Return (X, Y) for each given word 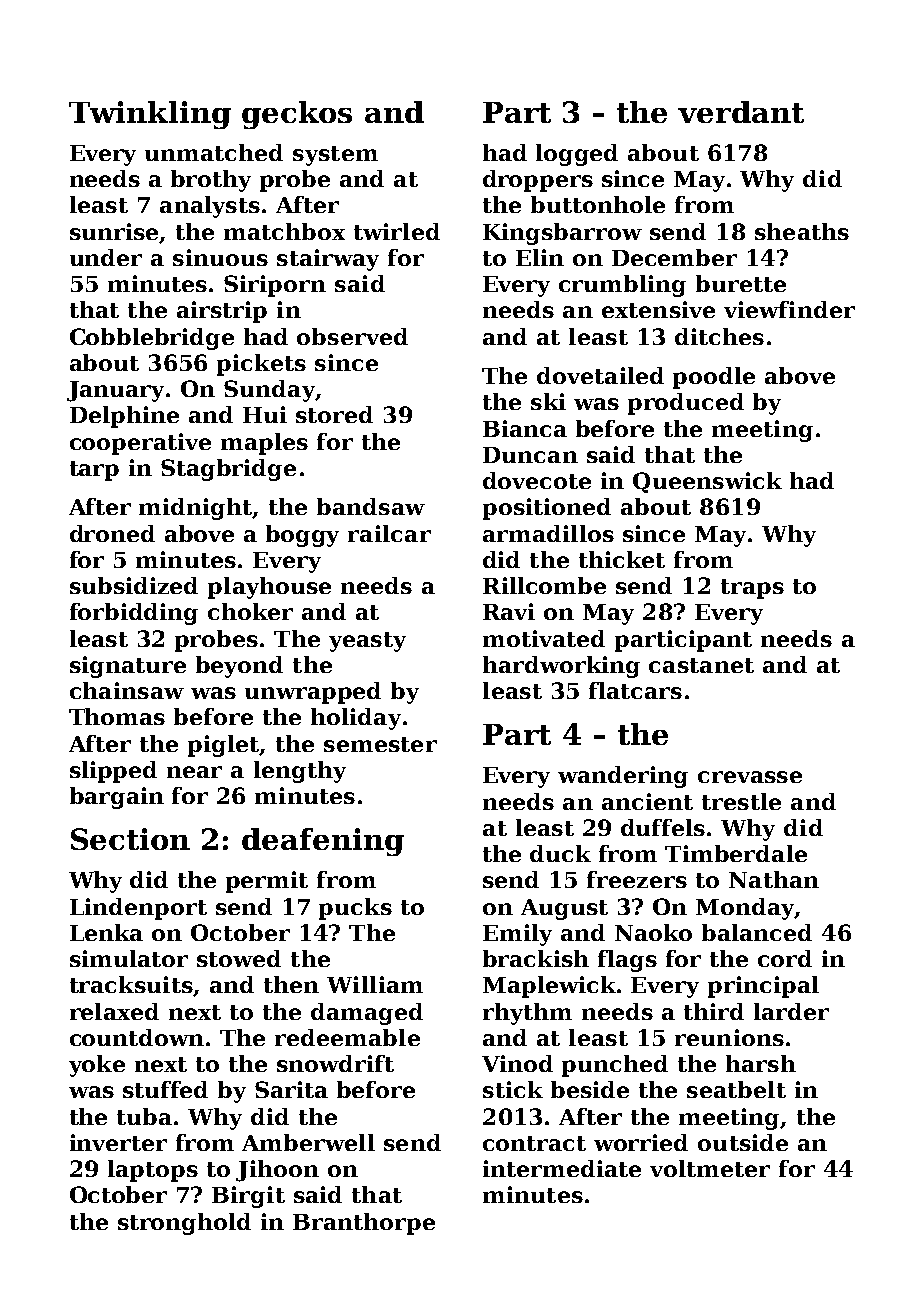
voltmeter (710, 1168)
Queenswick (707, 482)
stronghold (184, 1224)
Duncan (530, 455)
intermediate (562, 1168)
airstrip (222, 312)
